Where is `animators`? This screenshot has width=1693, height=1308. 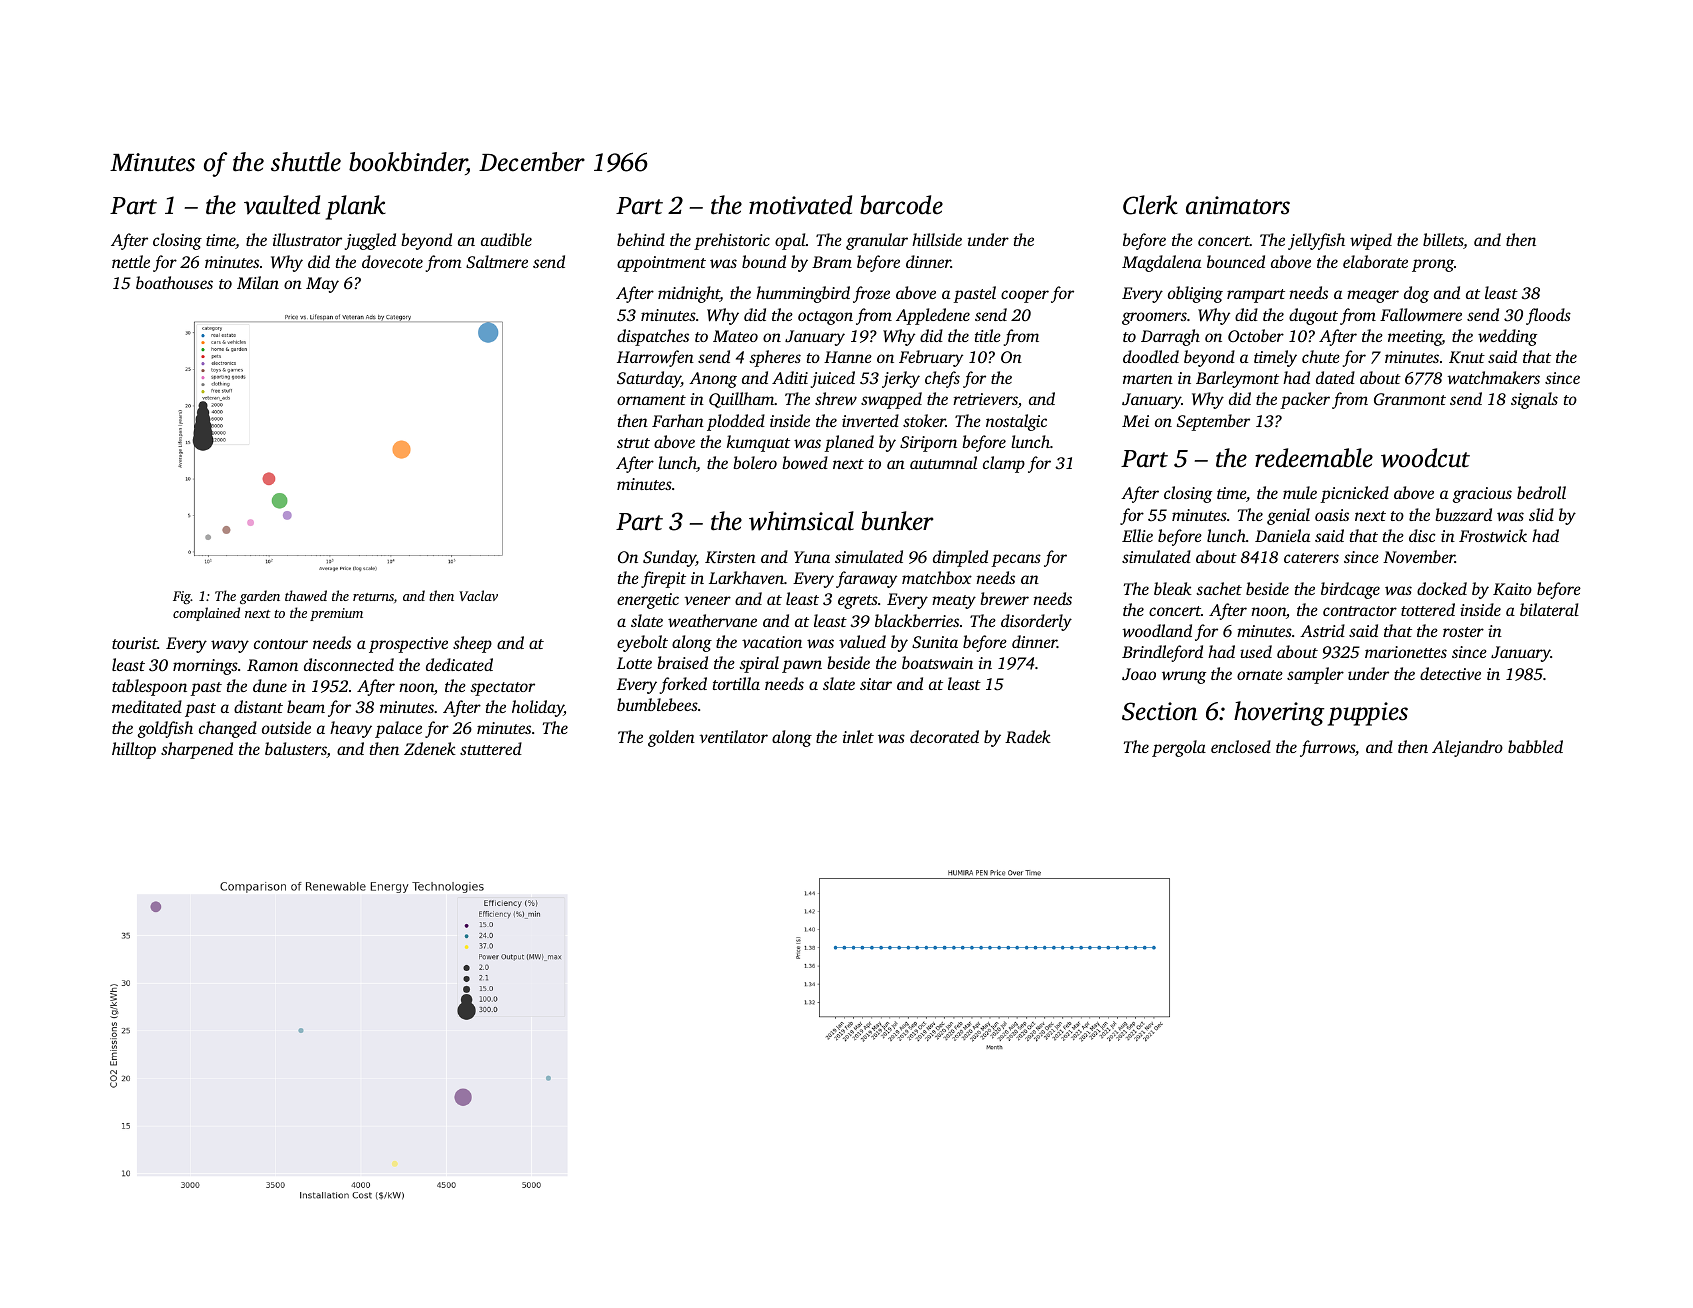 animators is located at coordinates (1238, 205).
